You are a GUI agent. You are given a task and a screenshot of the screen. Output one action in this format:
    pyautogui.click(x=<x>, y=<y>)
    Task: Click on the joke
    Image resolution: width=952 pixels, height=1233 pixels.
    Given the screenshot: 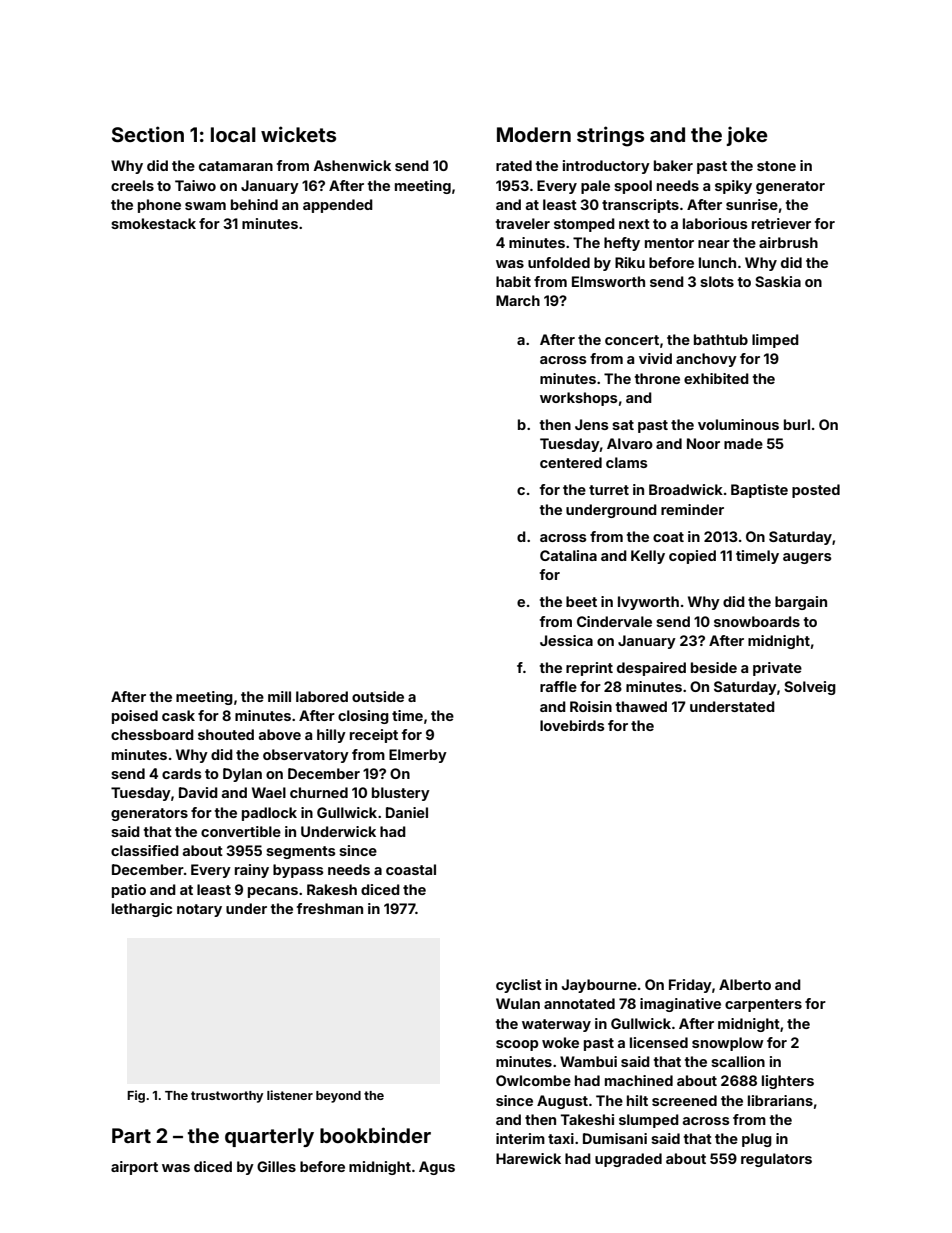 What is the action you would take?
    pyautogui.click(x=747, y=136)
